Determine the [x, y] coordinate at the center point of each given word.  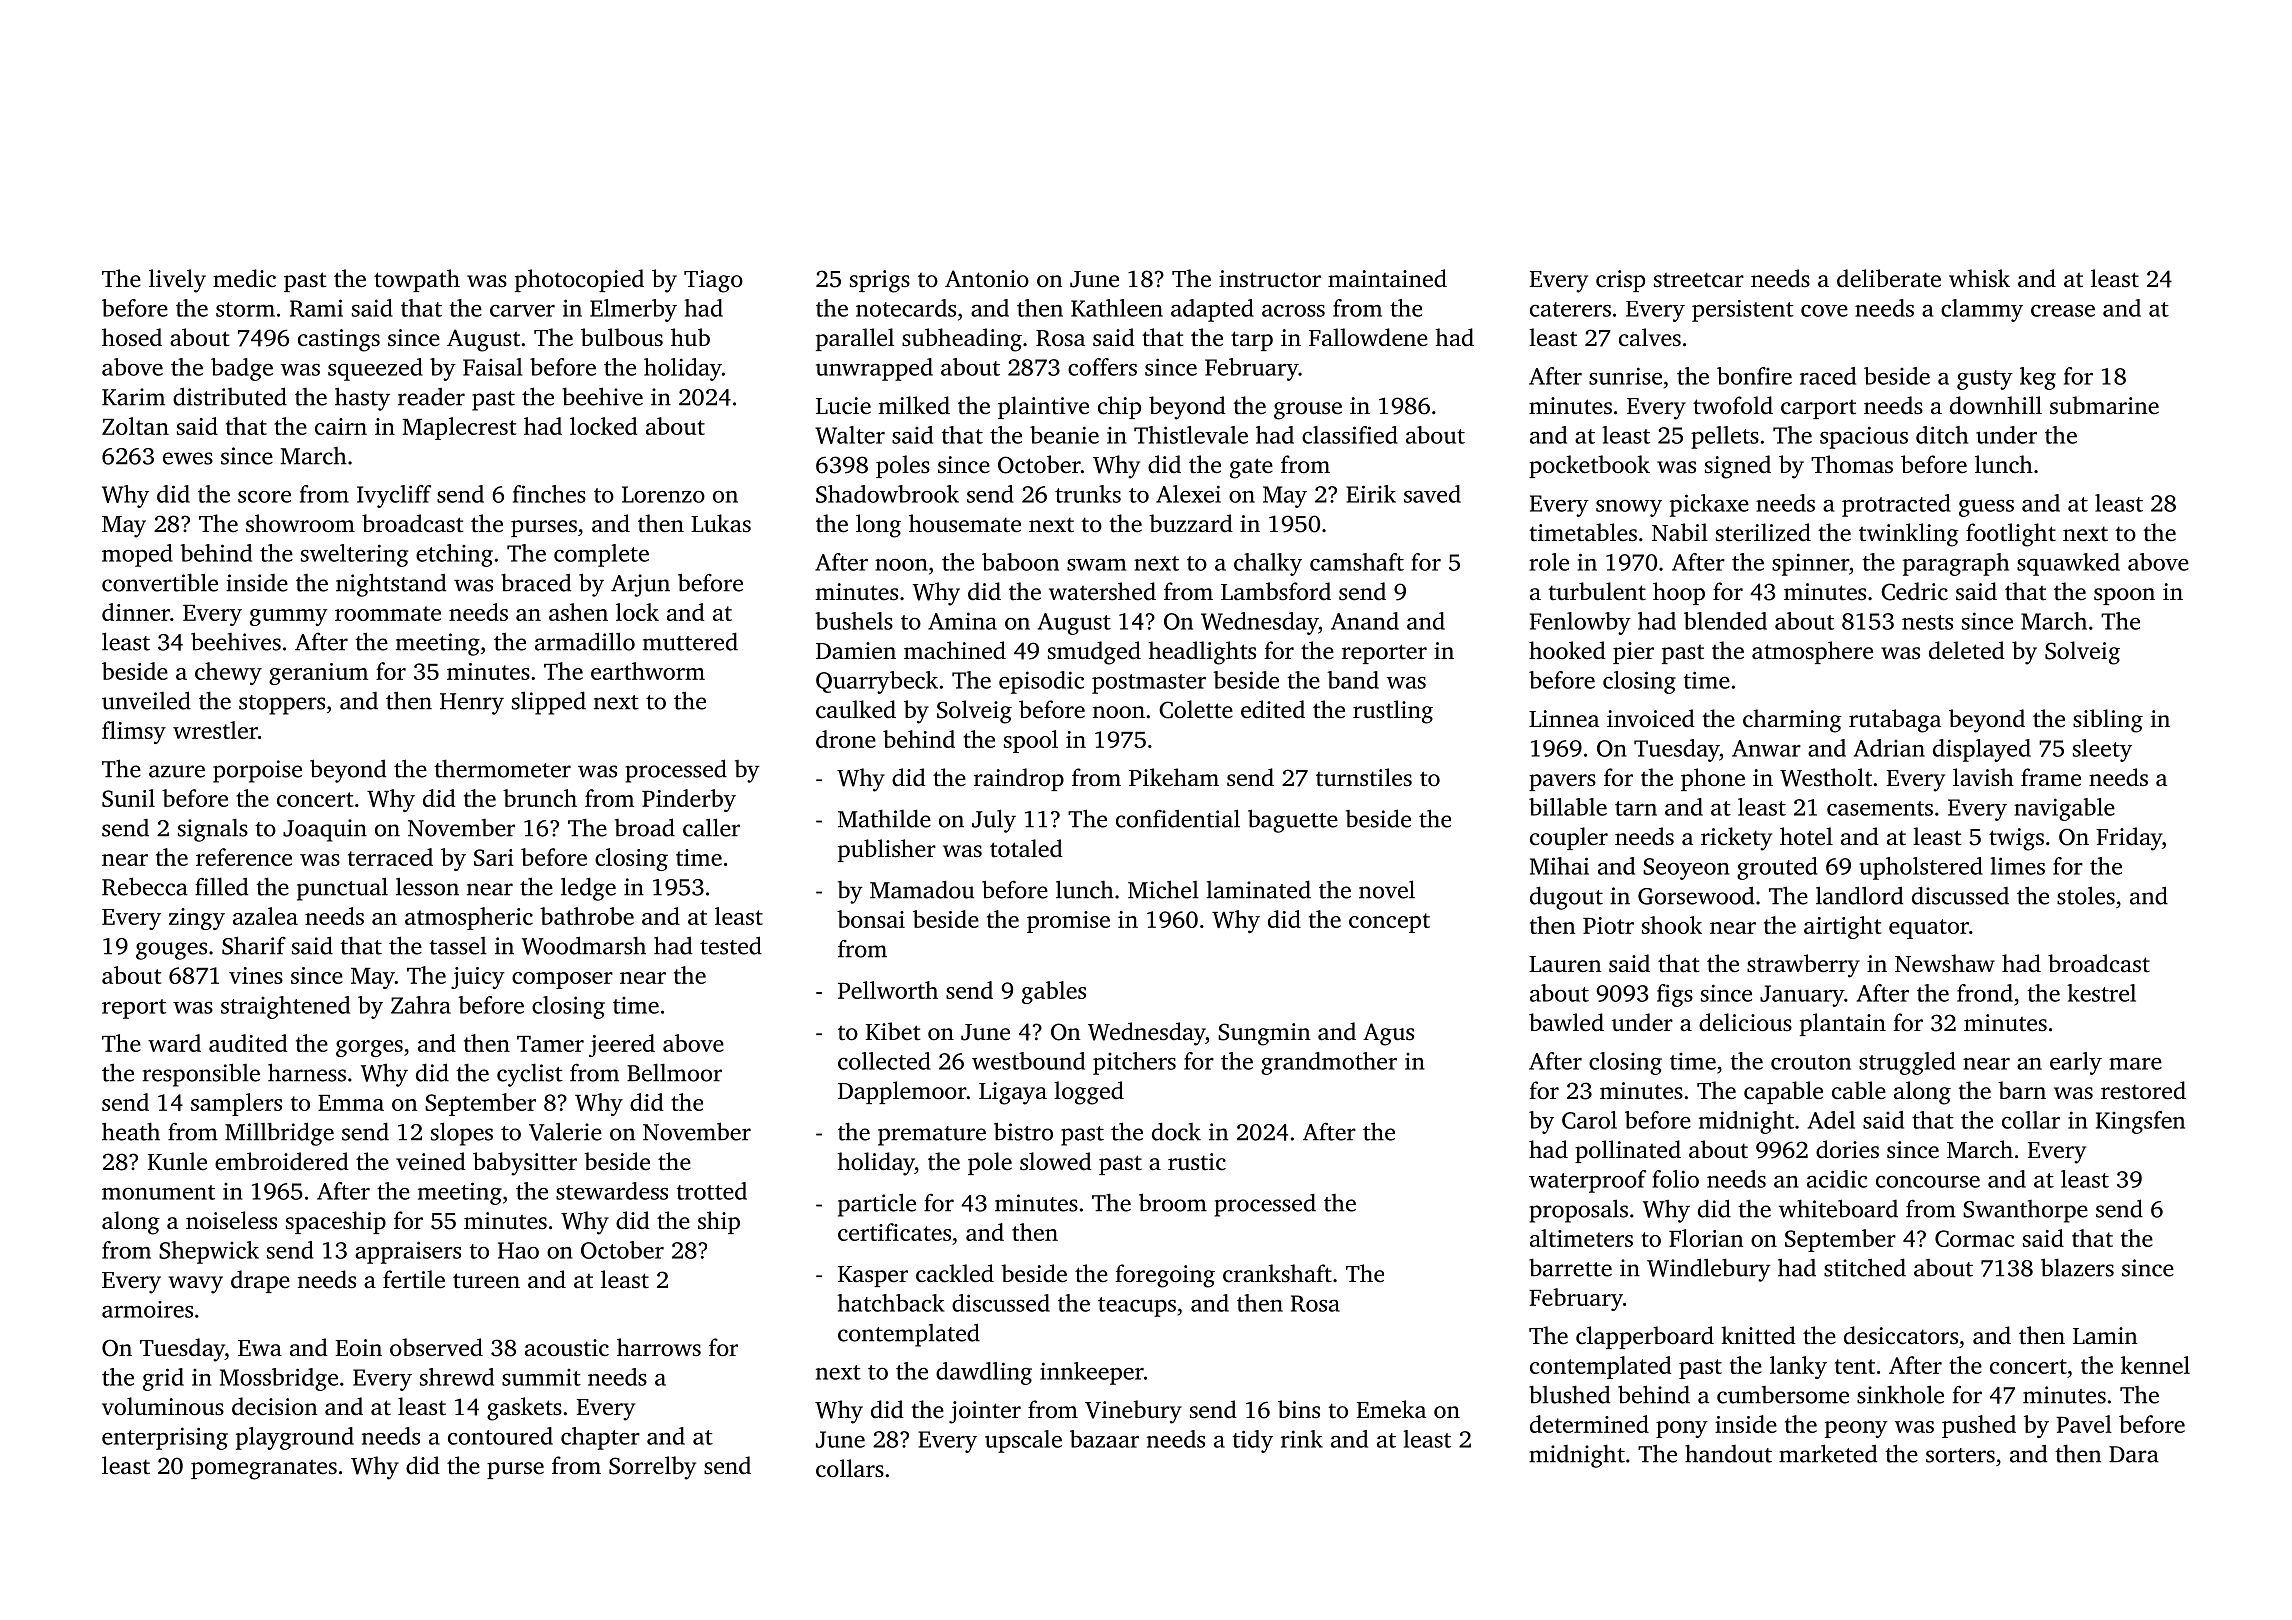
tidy [1253, 1441]
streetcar [1699, 280]
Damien [856, 651]
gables [1054, 992]
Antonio [987, 279]
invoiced [1651, 718]
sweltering [354, 555]
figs [1675, 995]
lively [177, 281]
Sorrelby [652, 1468]
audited [248, 1043]
